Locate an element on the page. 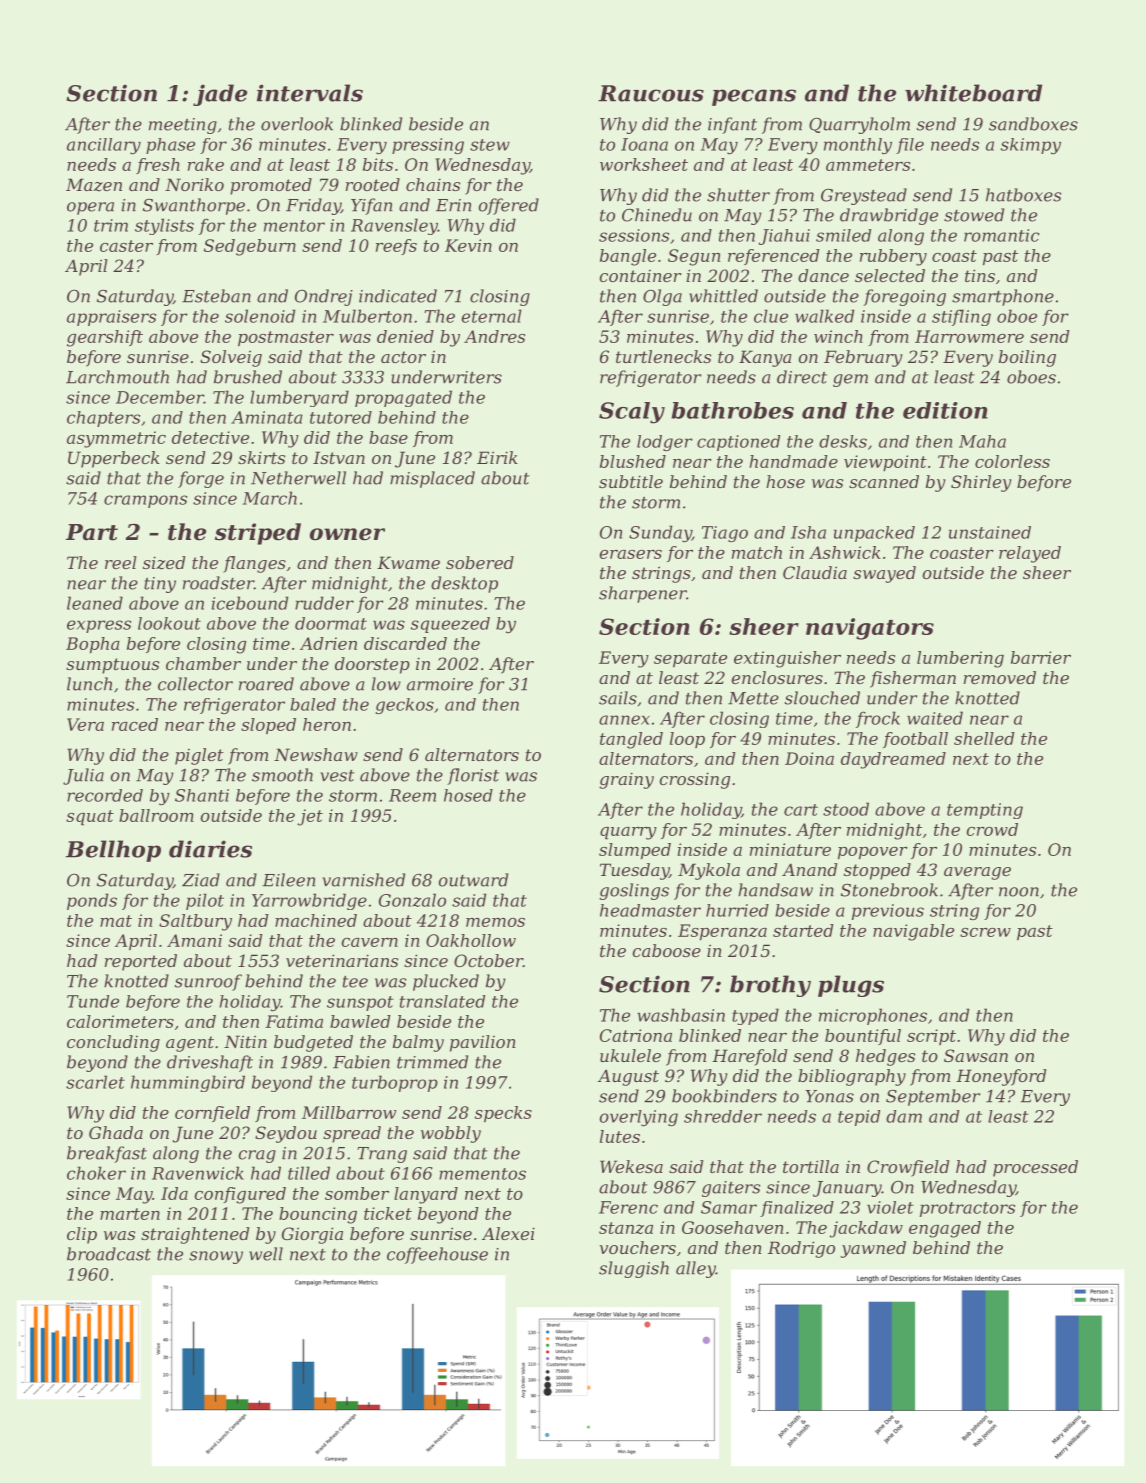 This page has height=1483, width=1146. Yifan is located at coordinates (371, 206).
